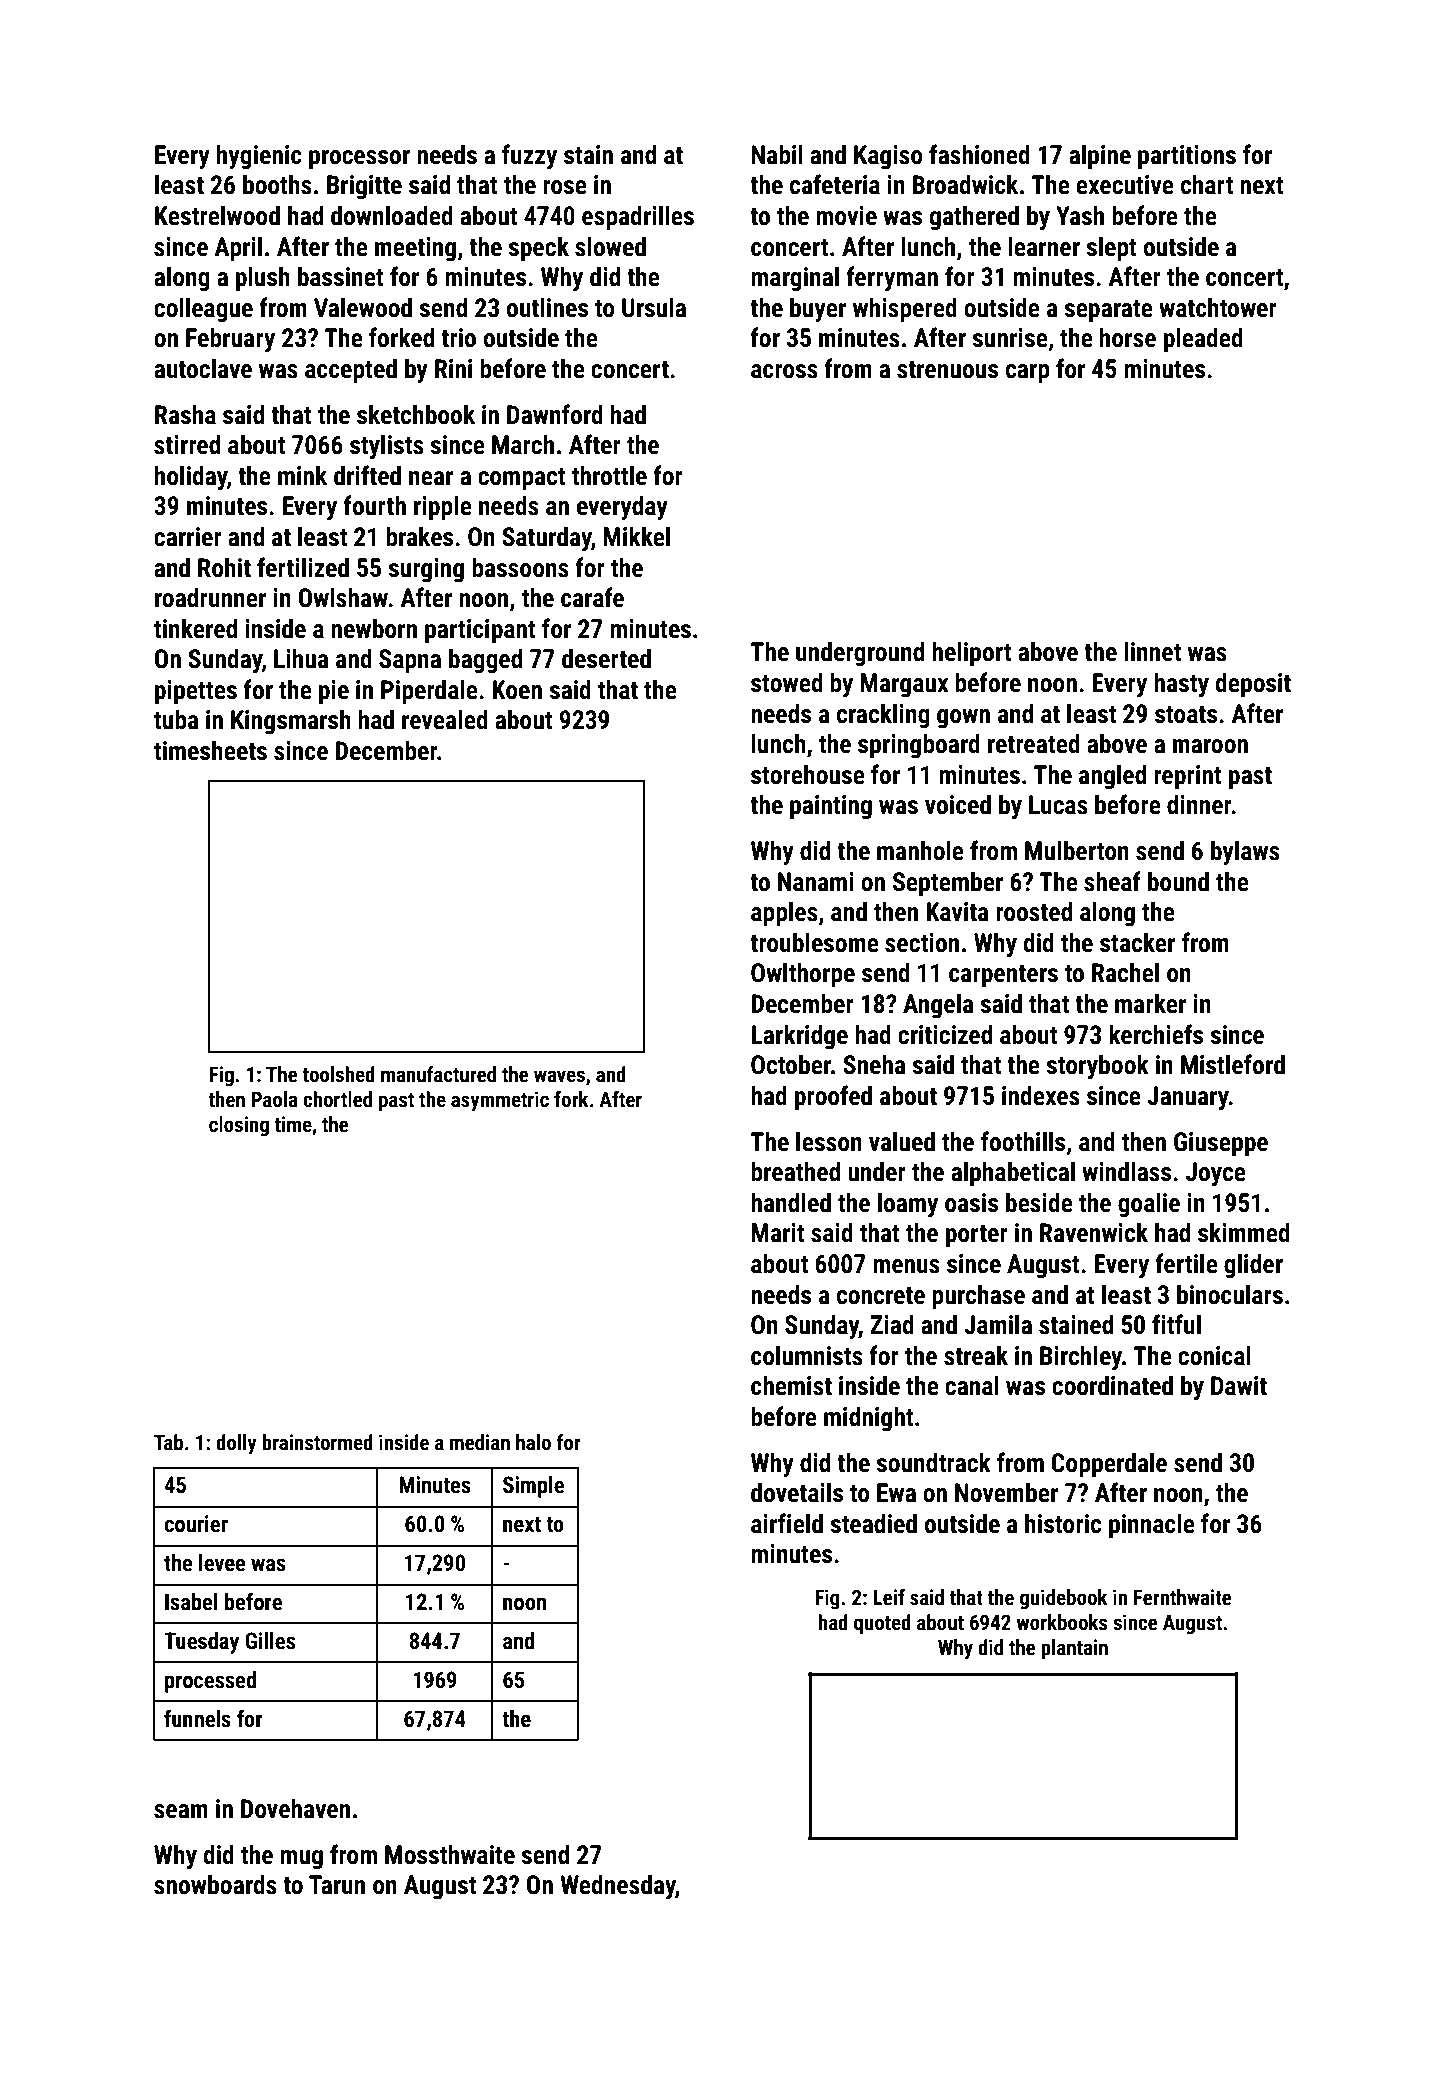 This image has height=2100, width=1450. I want to click on Kingsmarsh, so click(291, 721).
